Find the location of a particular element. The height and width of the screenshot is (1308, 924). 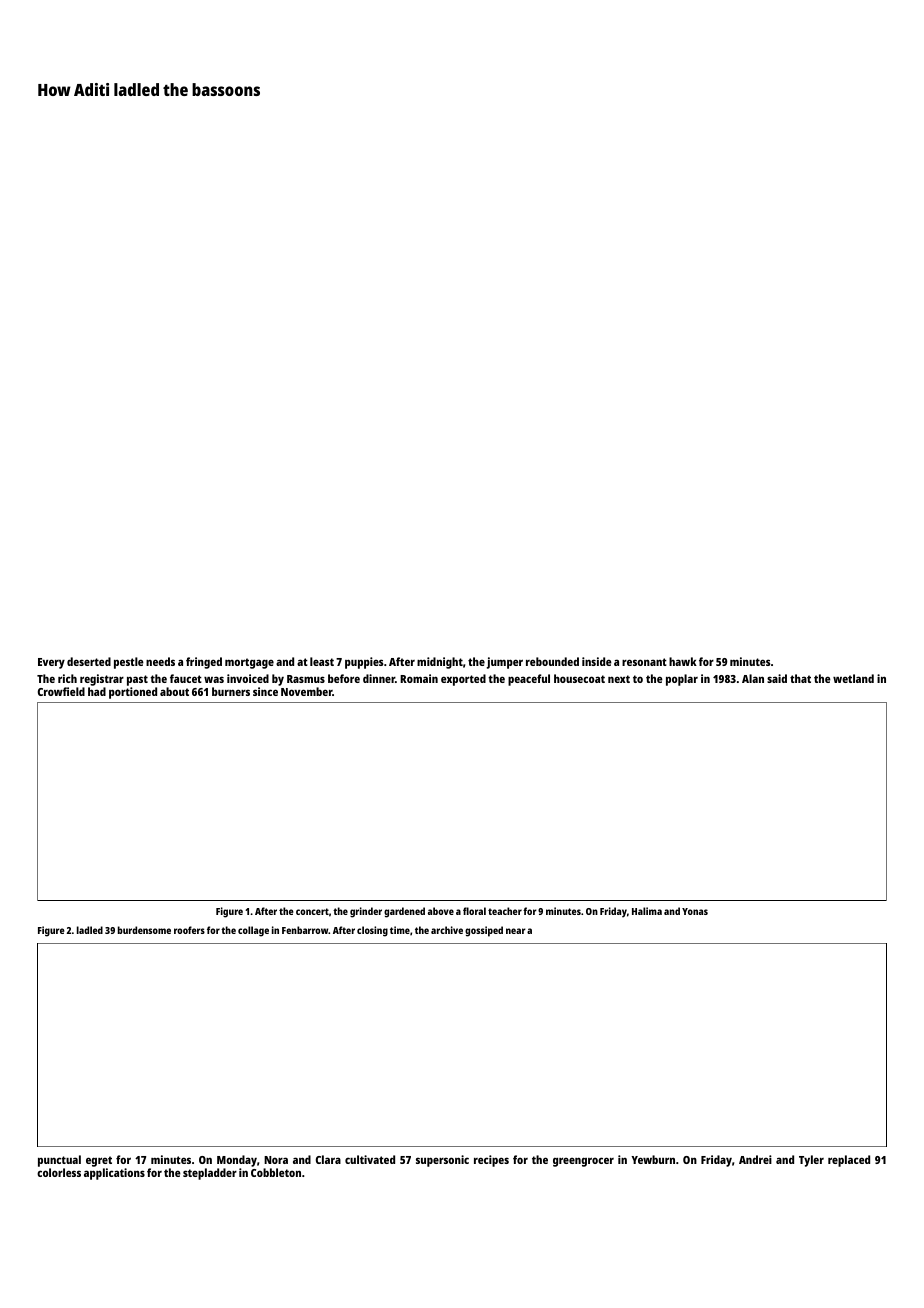

Halima is located at coordinates (647, 911).
